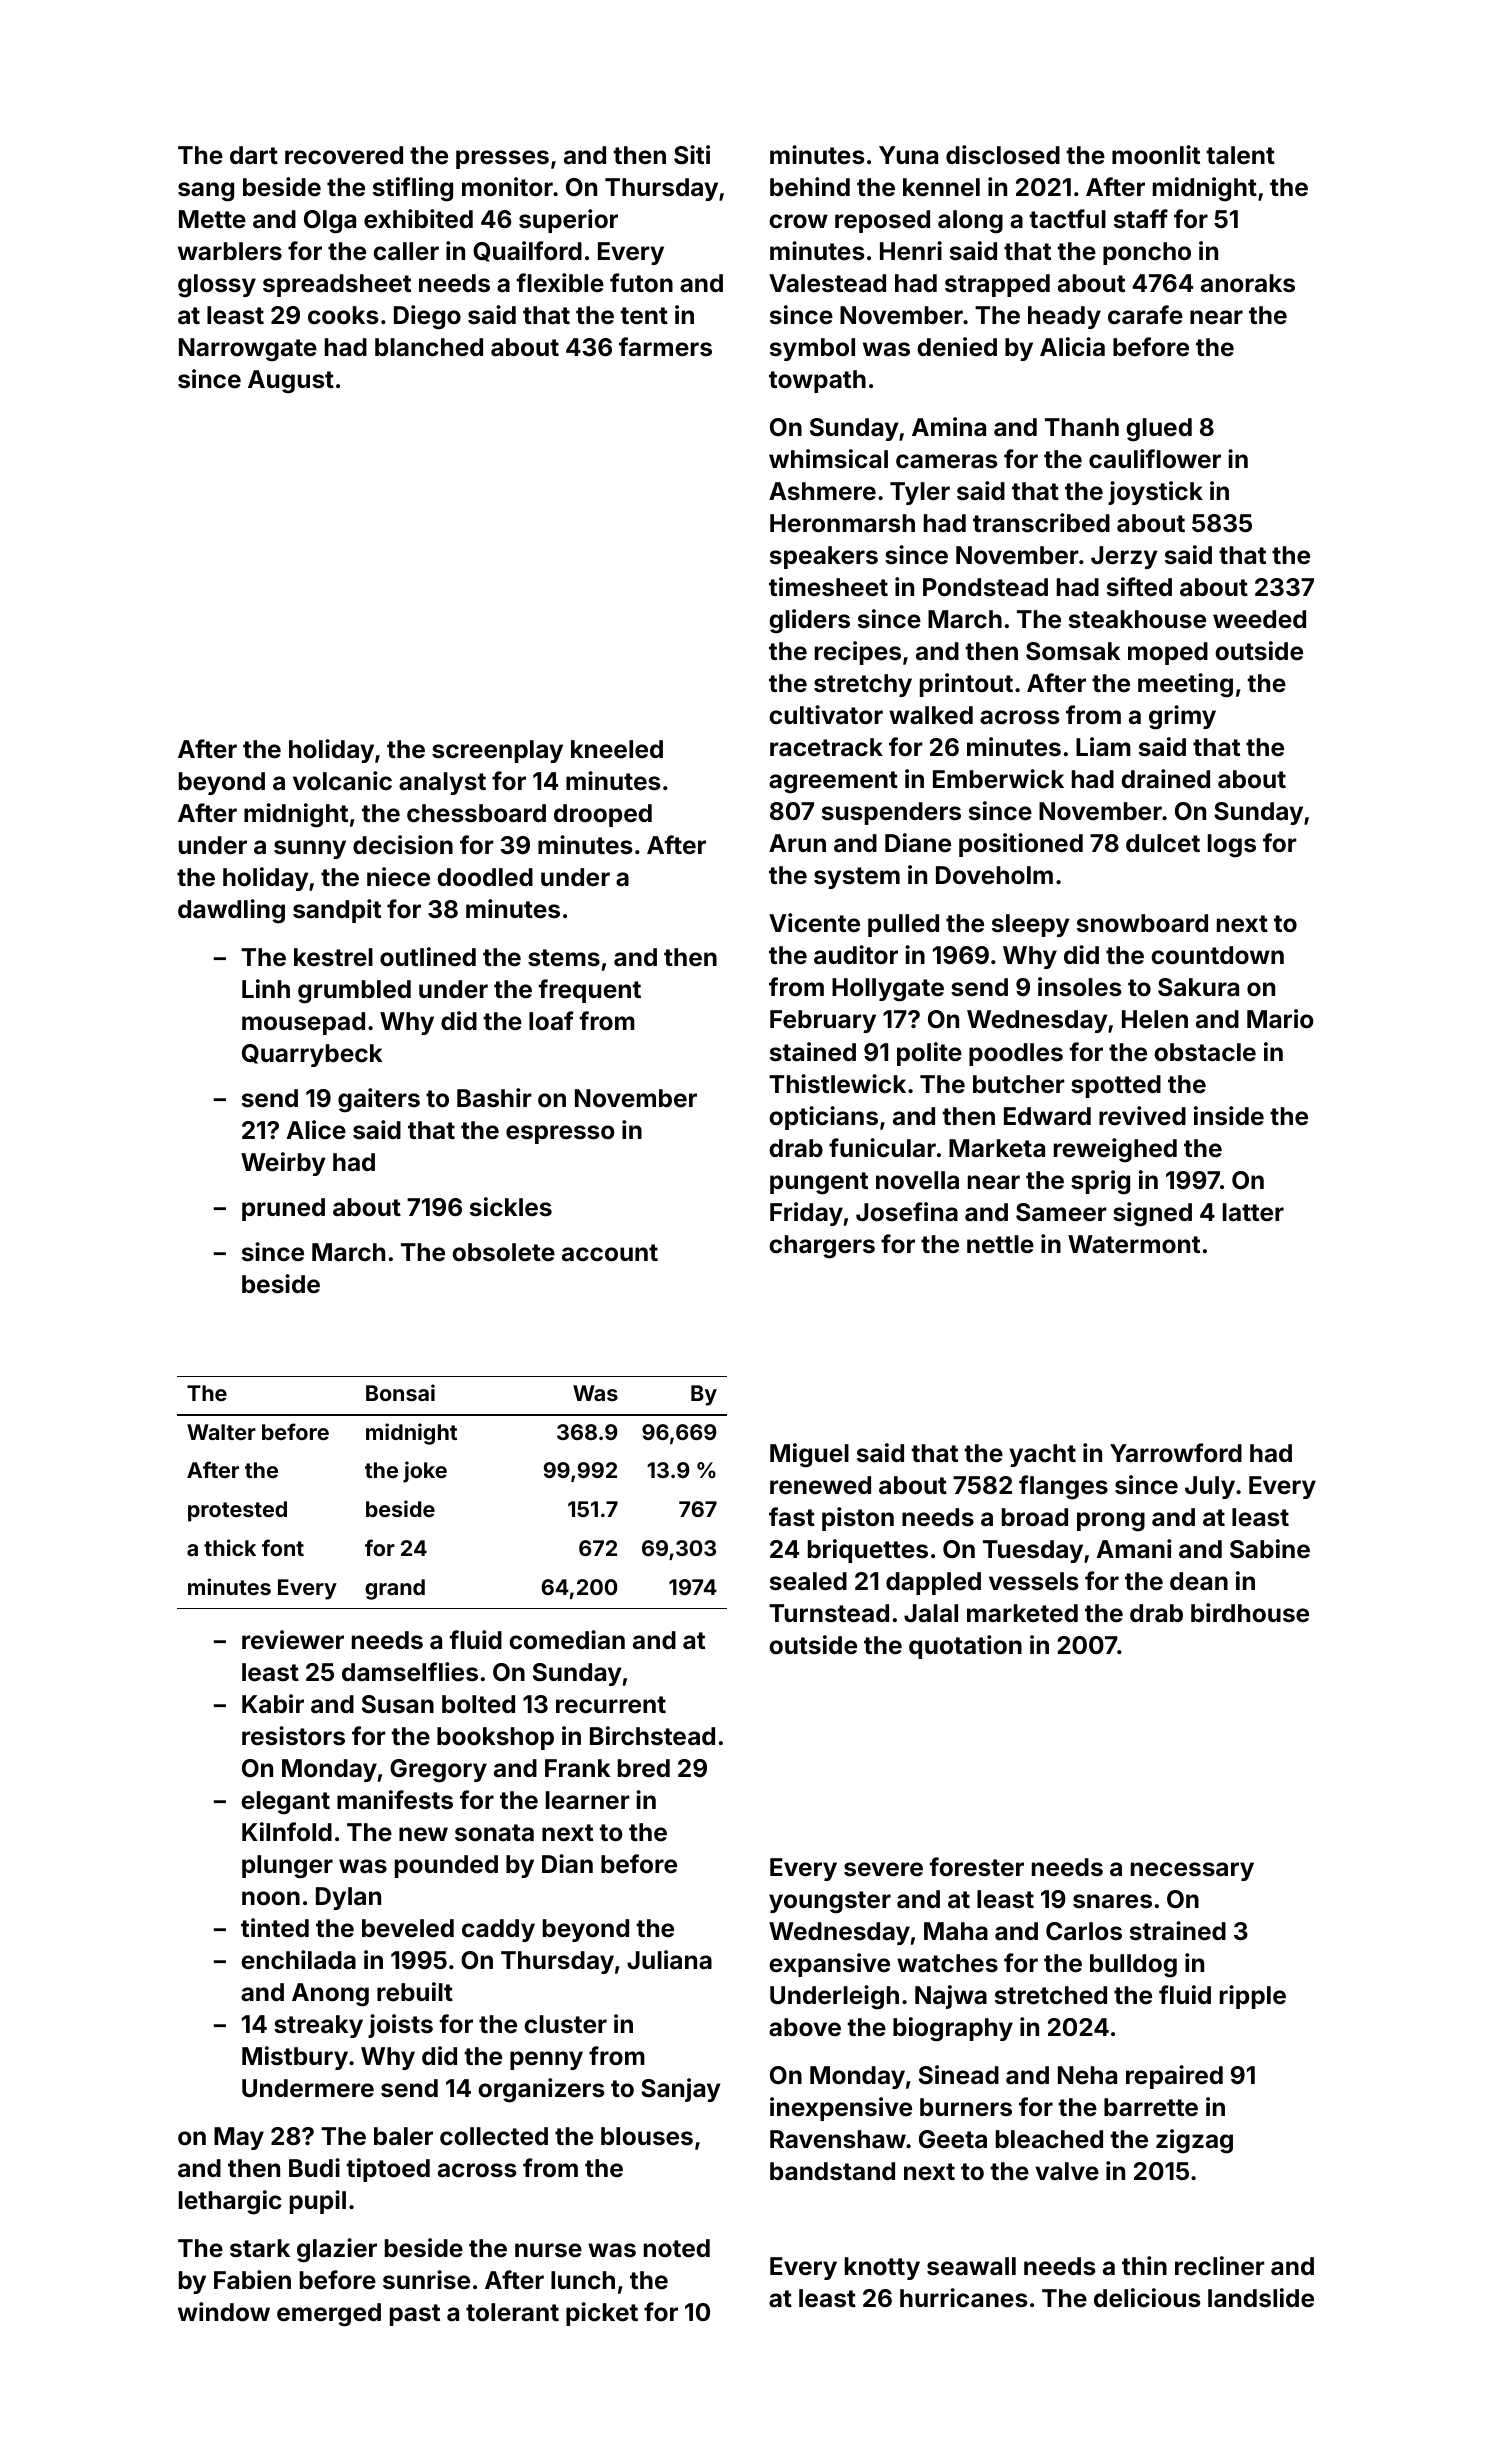 This image has height=2464, width=1496. Describe the element at coordinates (602, 2314) in the image. I see `picket` at that location.
